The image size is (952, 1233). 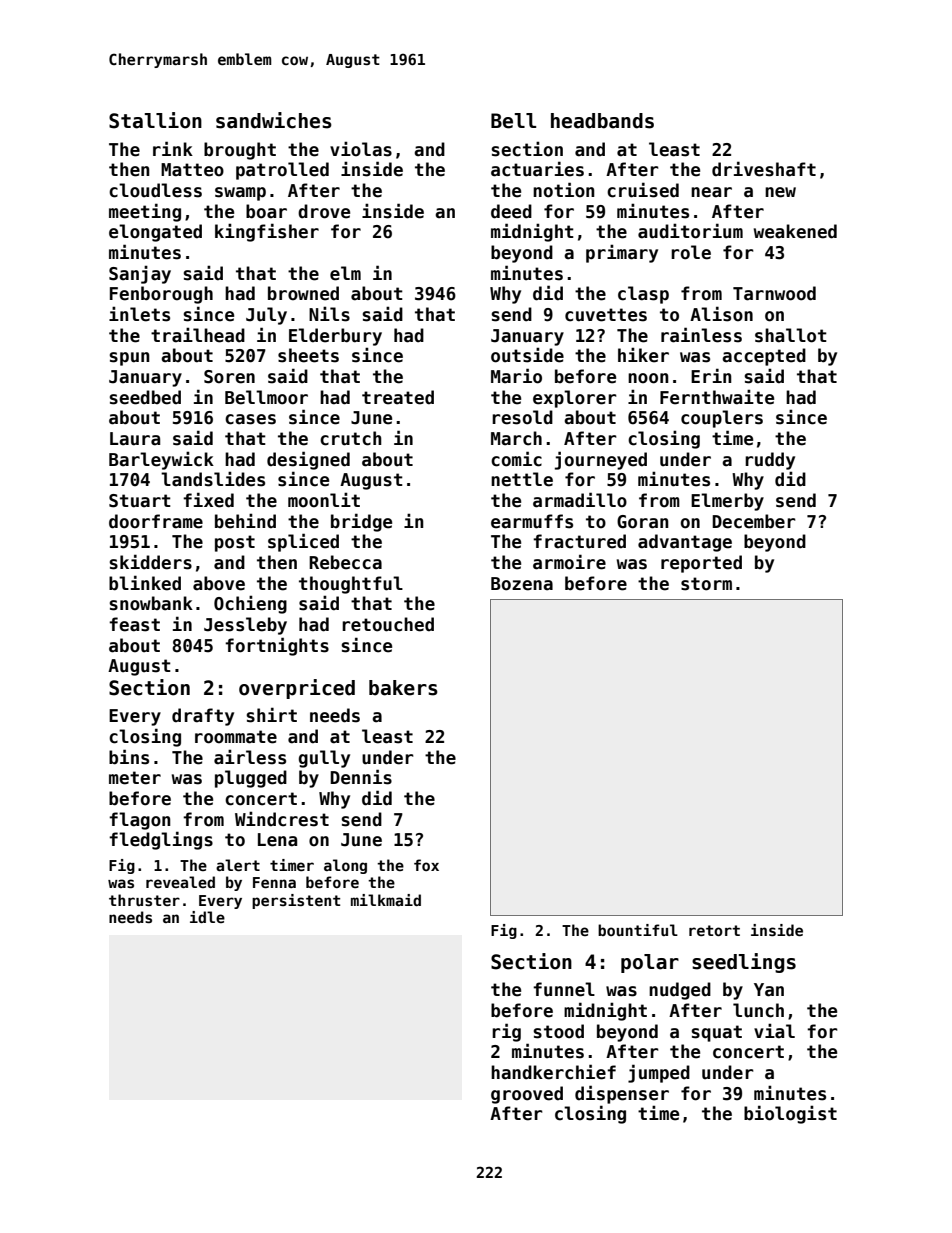 What do you see at coordinates (351, 438) in the document?
I see `crutch` at bounding box center [351, 438].
